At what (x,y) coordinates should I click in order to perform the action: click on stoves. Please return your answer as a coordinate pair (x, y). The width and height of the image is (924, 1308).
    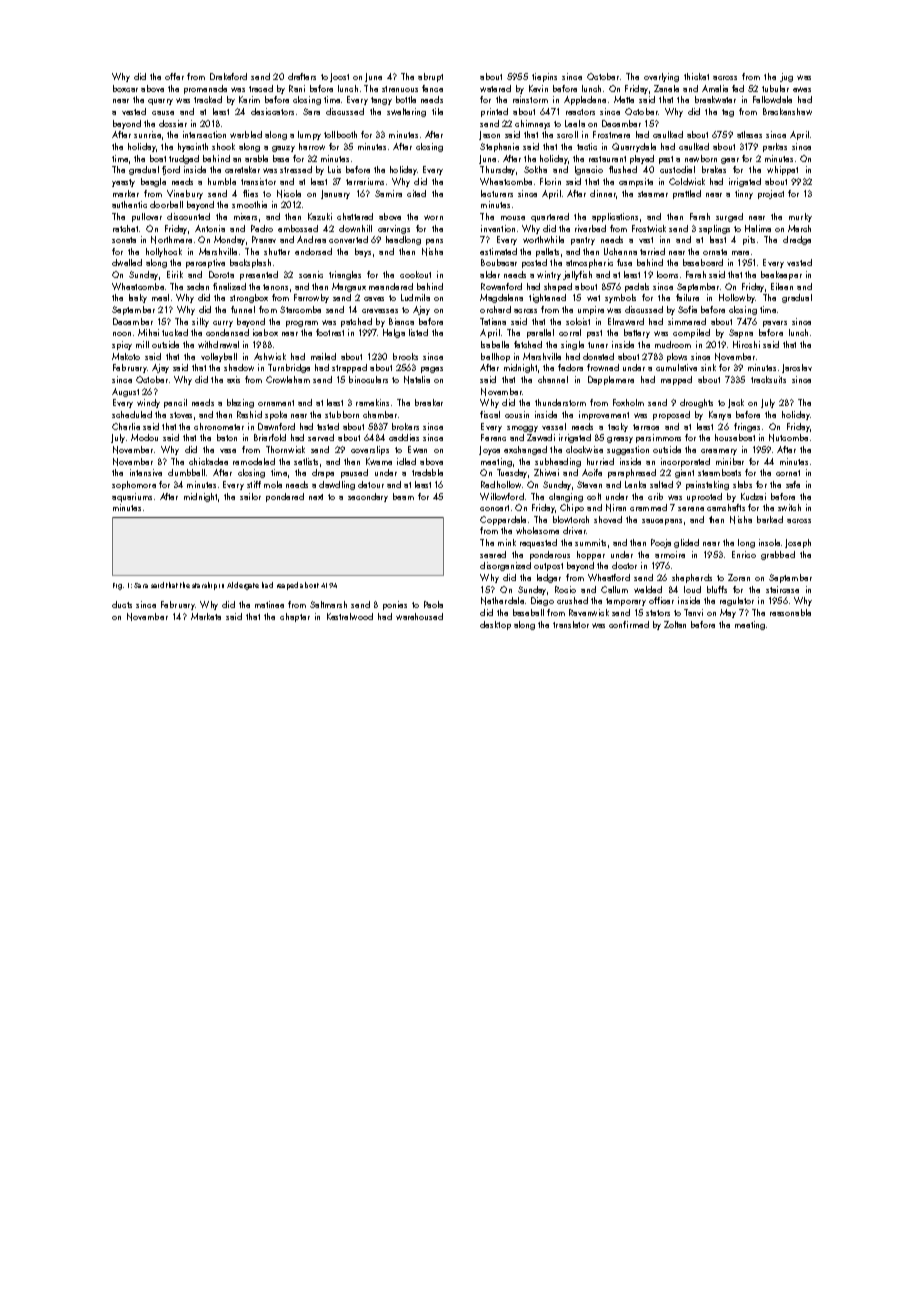
    Looking at the image, I should click on (181, 415).
